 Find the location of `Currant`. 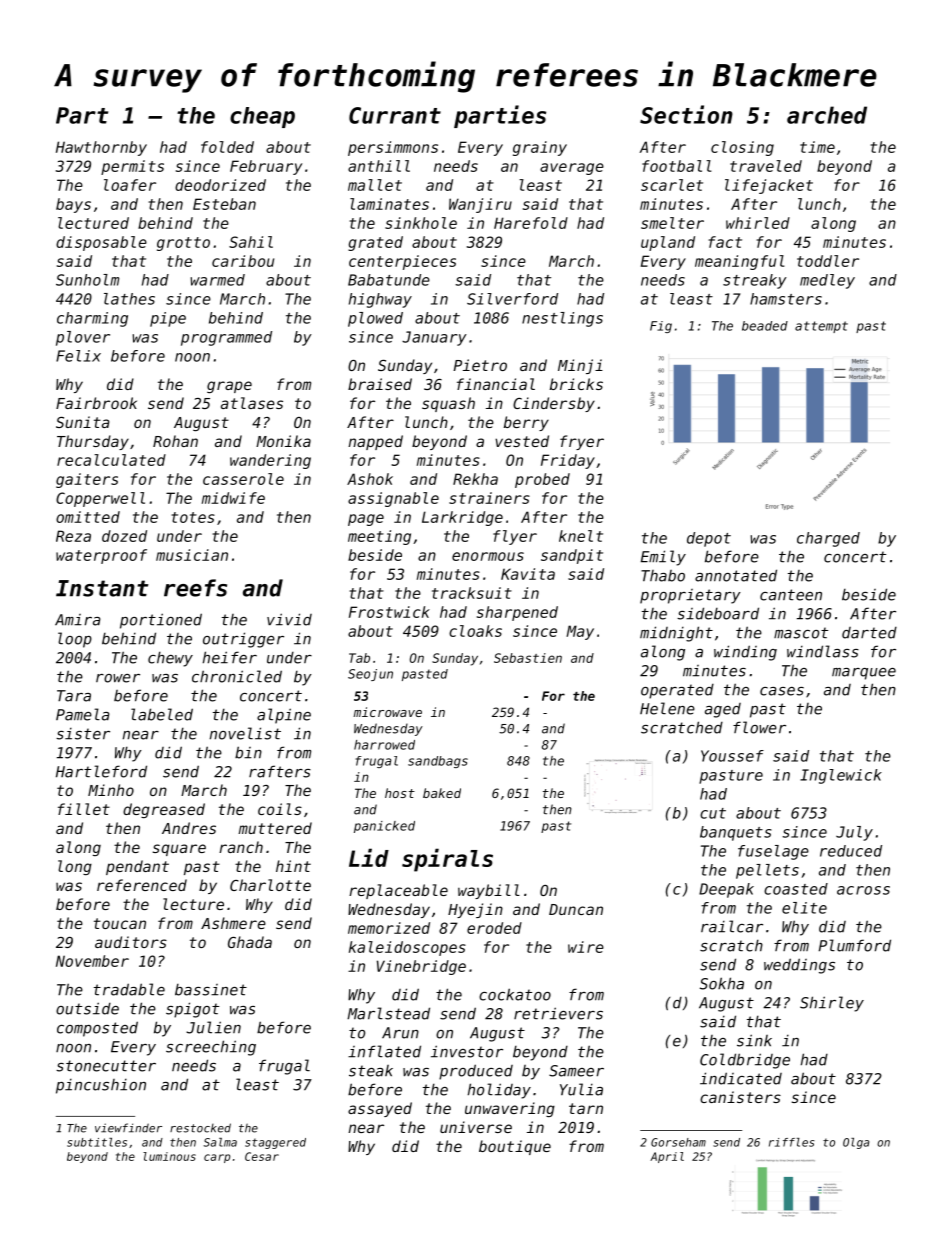

Currant is located at coordinates (395, 115).
